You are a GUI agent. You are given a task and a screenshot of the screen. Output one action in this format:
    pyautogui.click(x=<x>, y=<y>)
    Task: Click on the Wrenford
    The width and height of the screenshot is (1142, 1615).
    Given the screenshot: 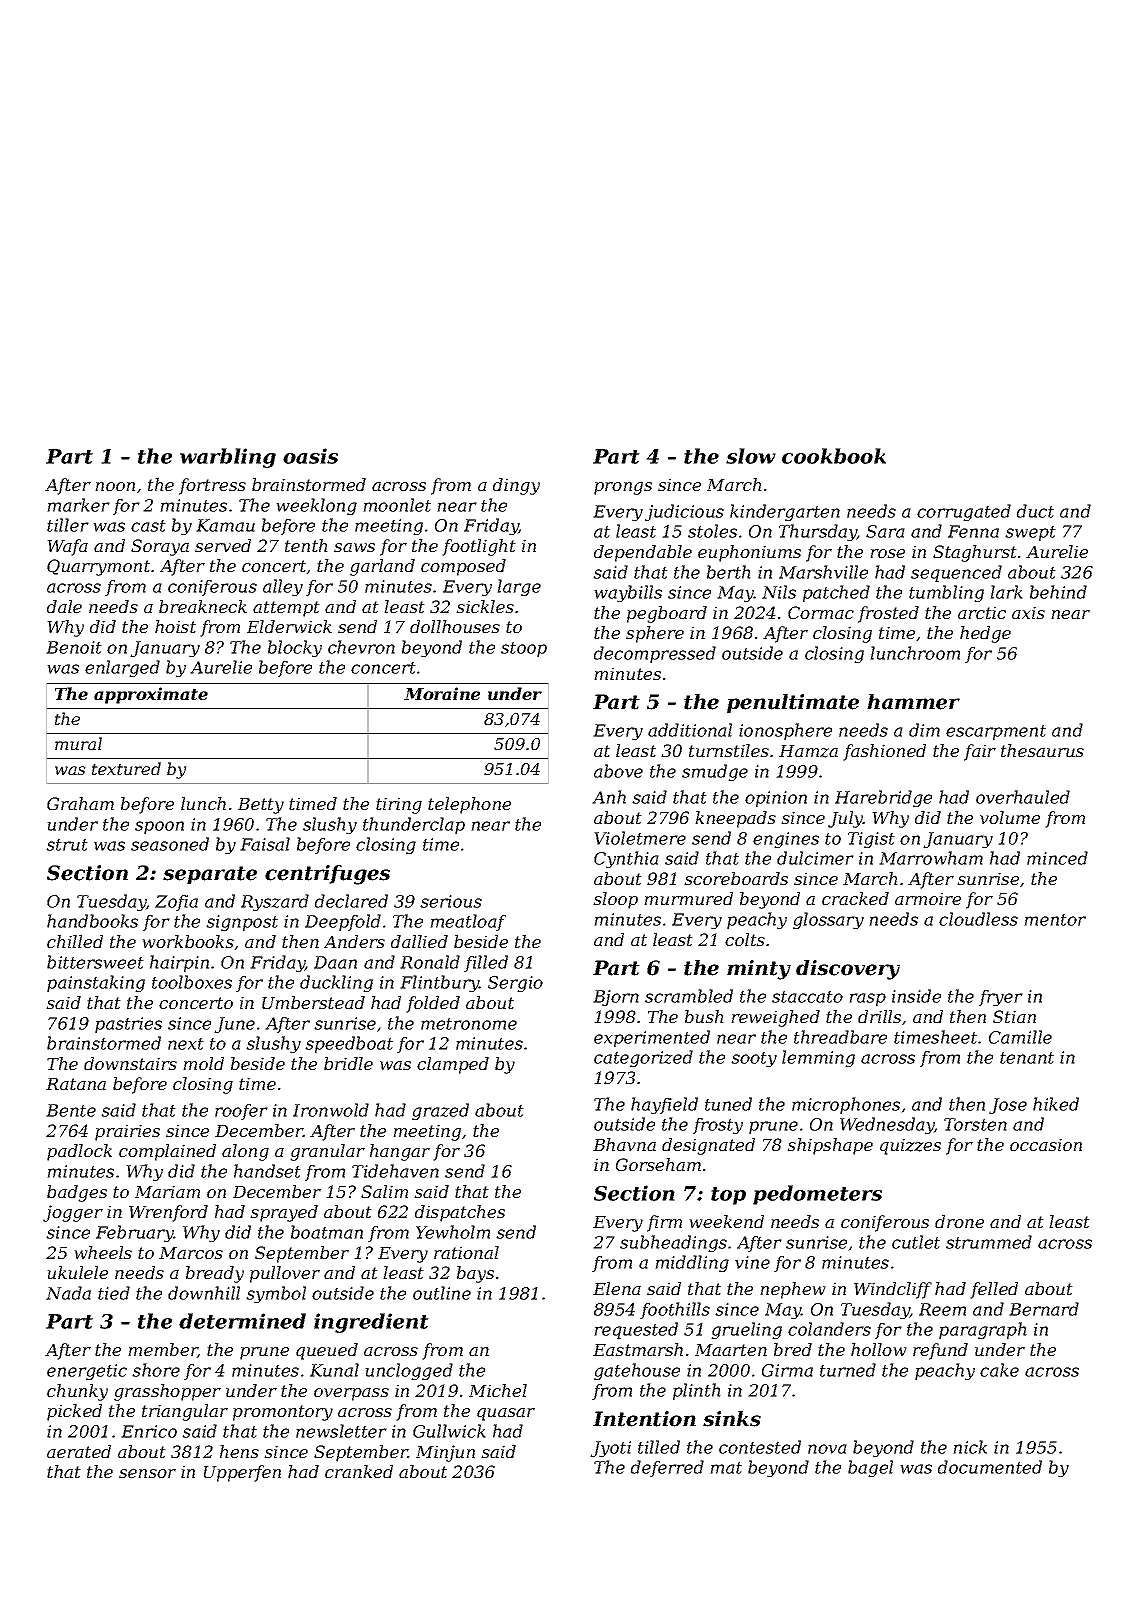 What is the action you would take?
    pyautogui.click(x=168, y=1213)
